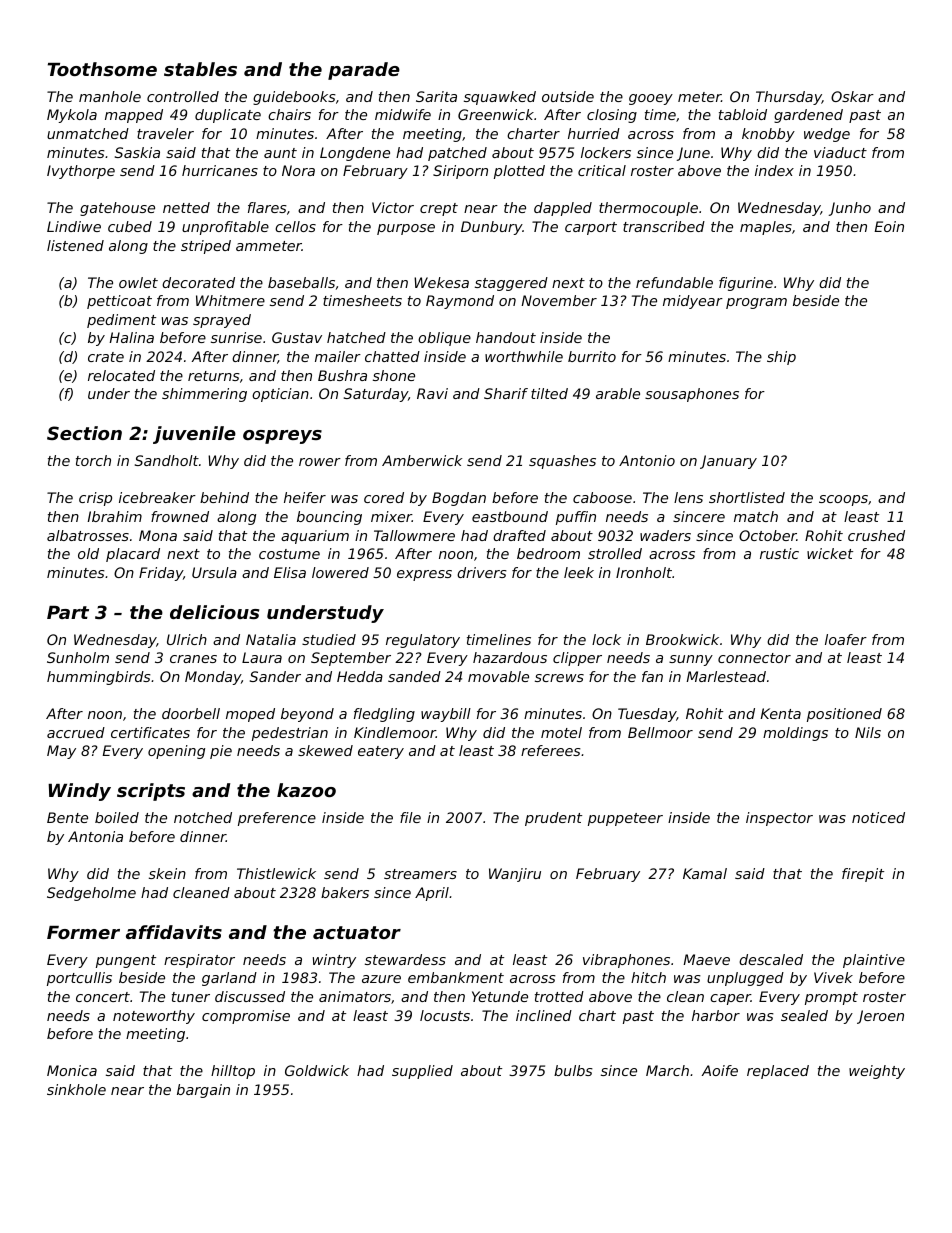 The width and height of the image is (952, 1233). I want to click on notched, so click(203, 817).
